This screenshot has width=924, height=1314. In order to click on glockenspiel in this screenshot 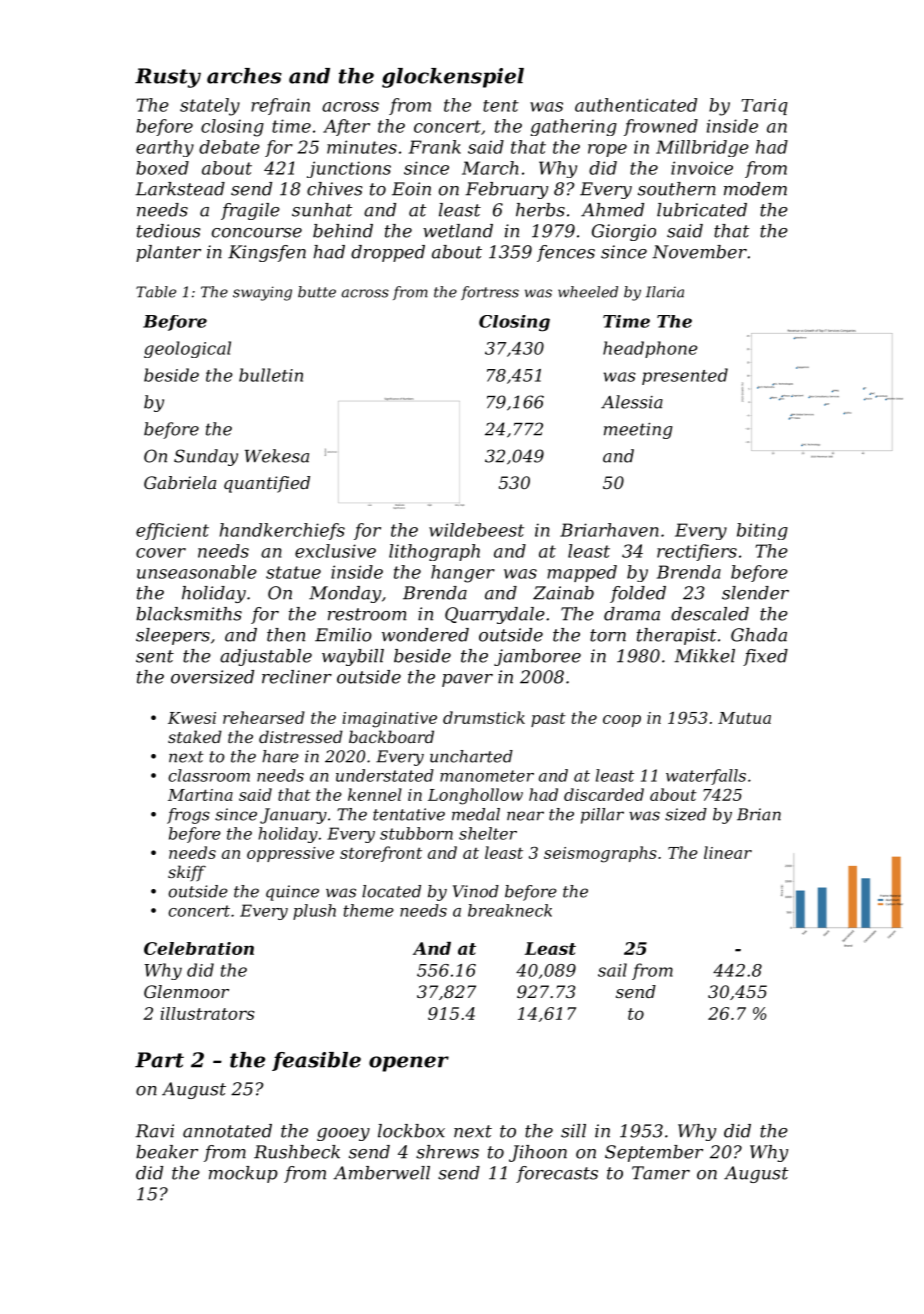, I will do `click(453, 78)`.
